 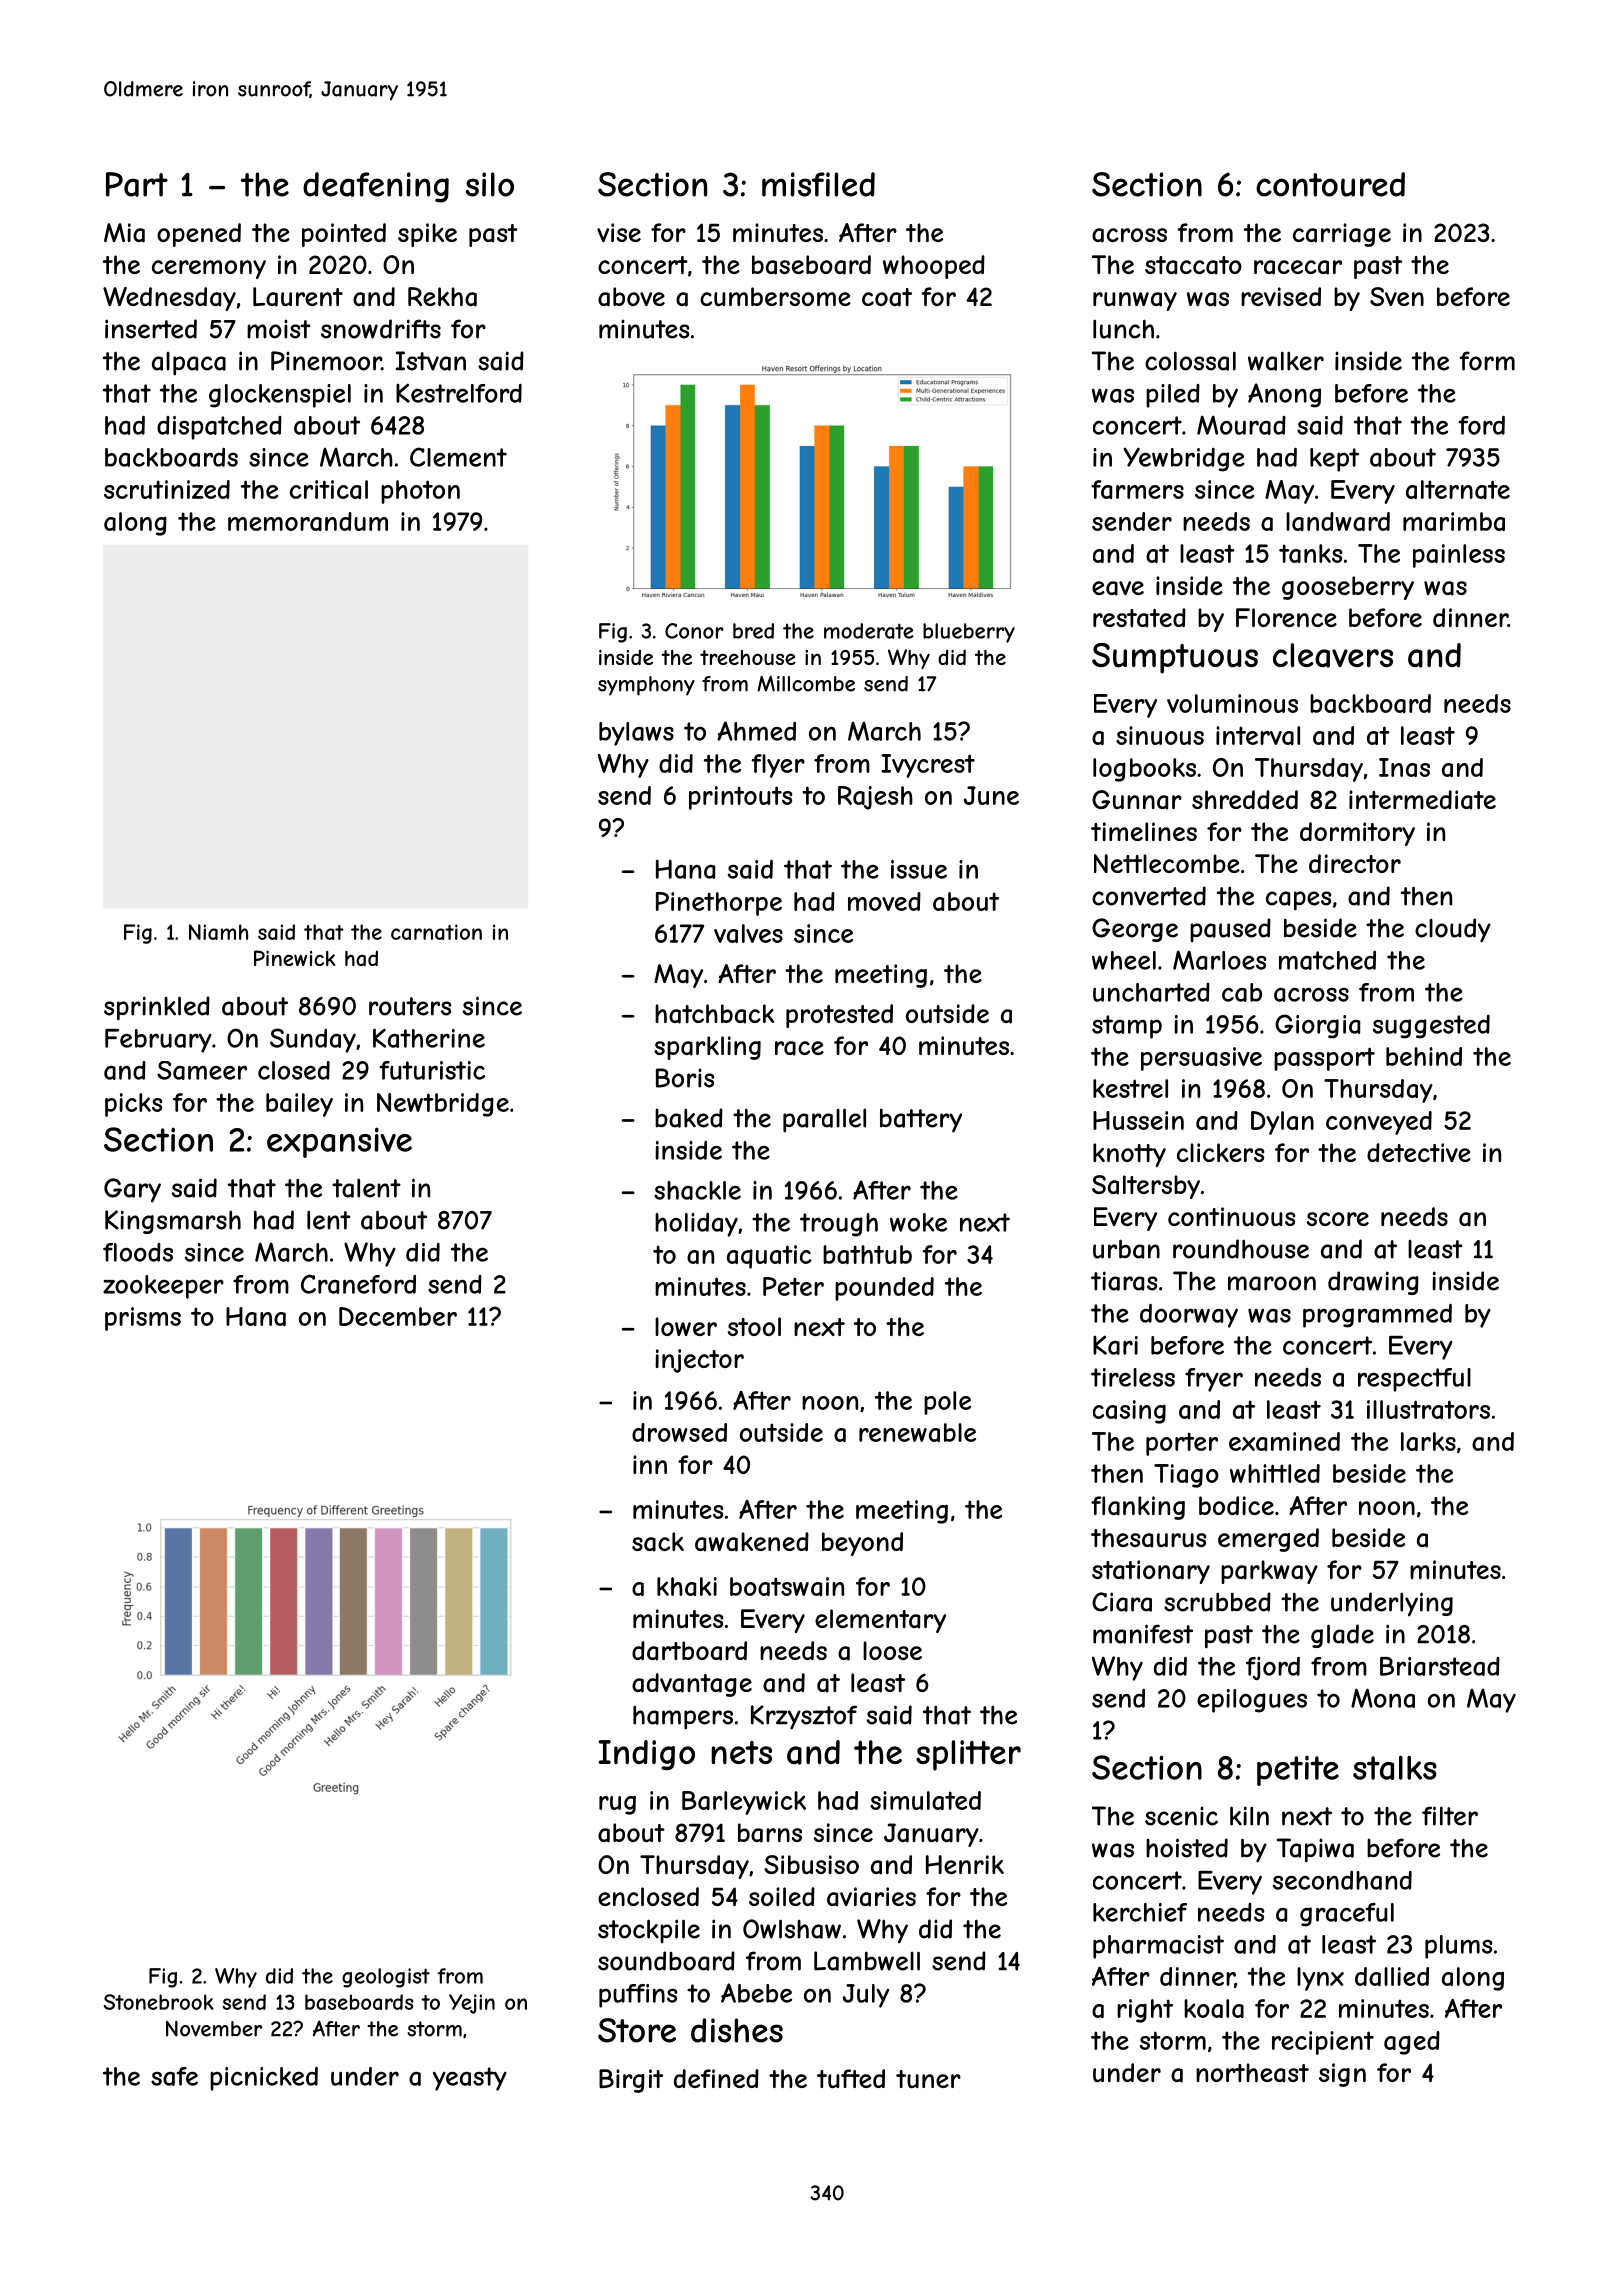 I want to click on northeast, so click(x=1252, y=2073).
